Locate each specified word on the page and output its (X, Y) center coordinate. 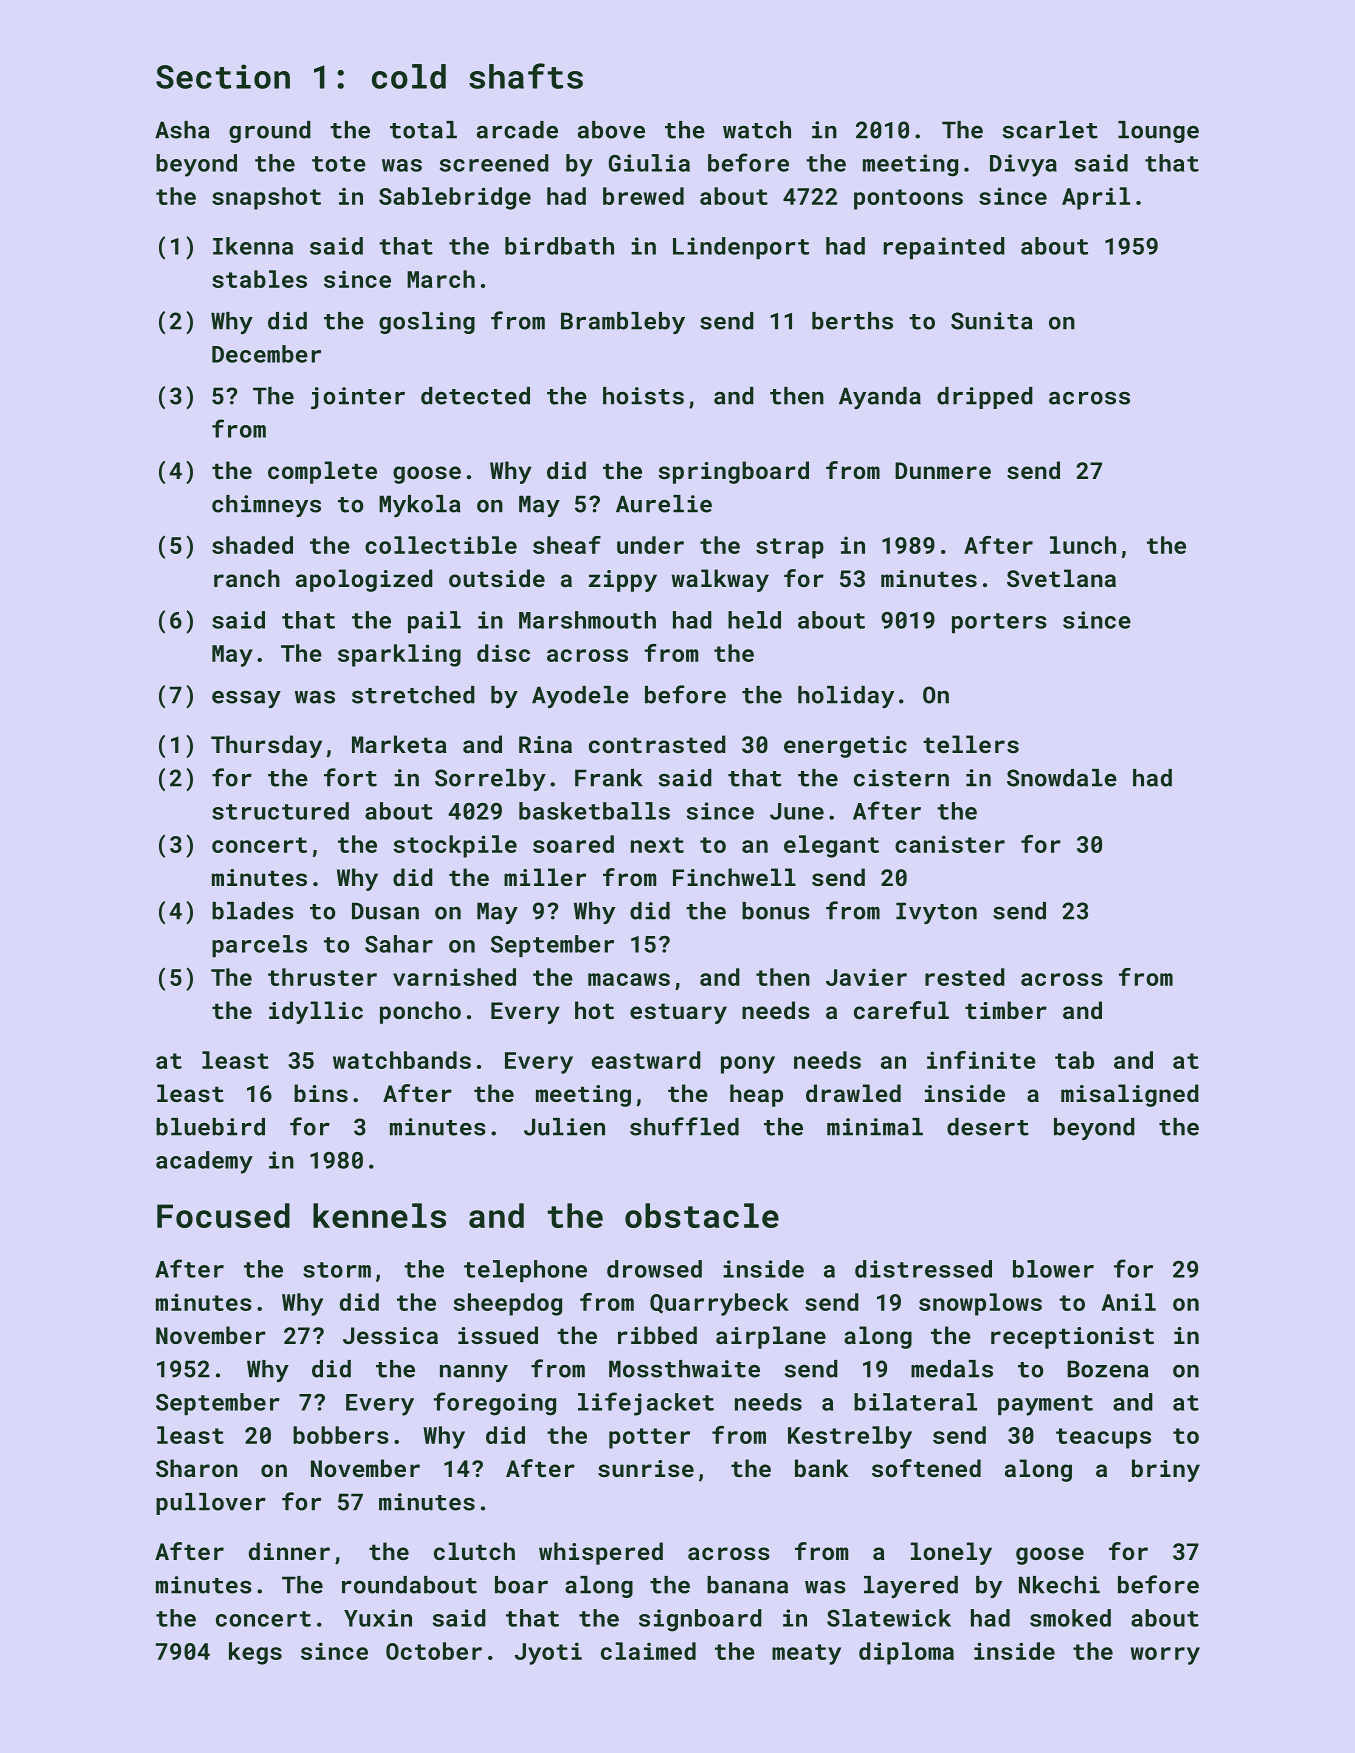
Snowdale (1062, 778)
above (611, 130)
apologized (364, 580)
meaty (806, 1654)
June (797, 811)
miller (545, 877)
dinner (289, 1551)
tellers (971, 744)
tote (339, 164)
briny (1166, 1470)
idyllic (316, 1012)
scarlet (1050, 130)
